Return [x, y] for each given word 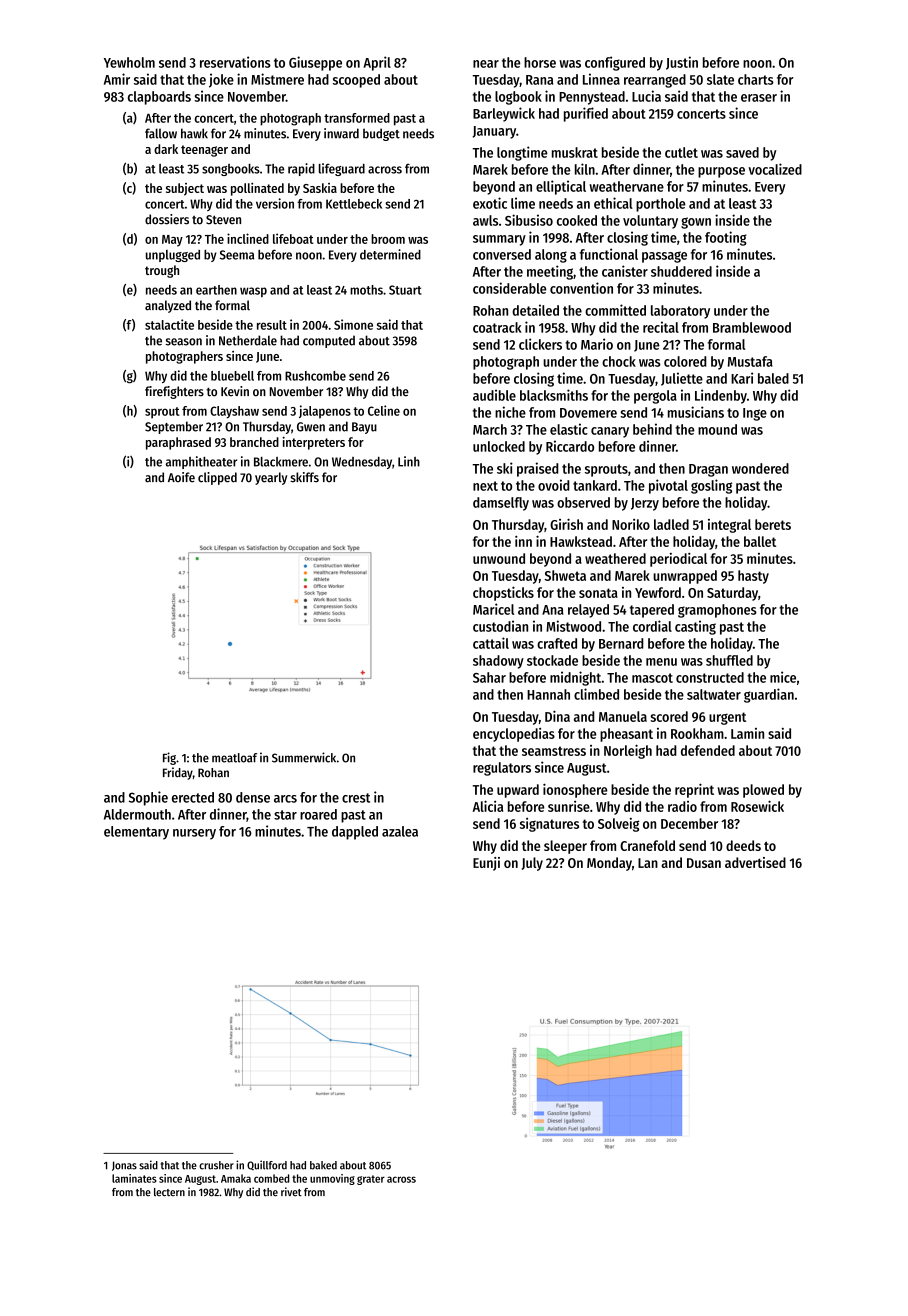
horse [540, 62]
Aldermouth [137, 814]
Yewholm [129, 62]
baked [323, 1165]
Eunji [486, 864]
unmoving [332, 1179]
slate [720, 79]
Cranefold [647, 845]
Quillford [267, 1165]
